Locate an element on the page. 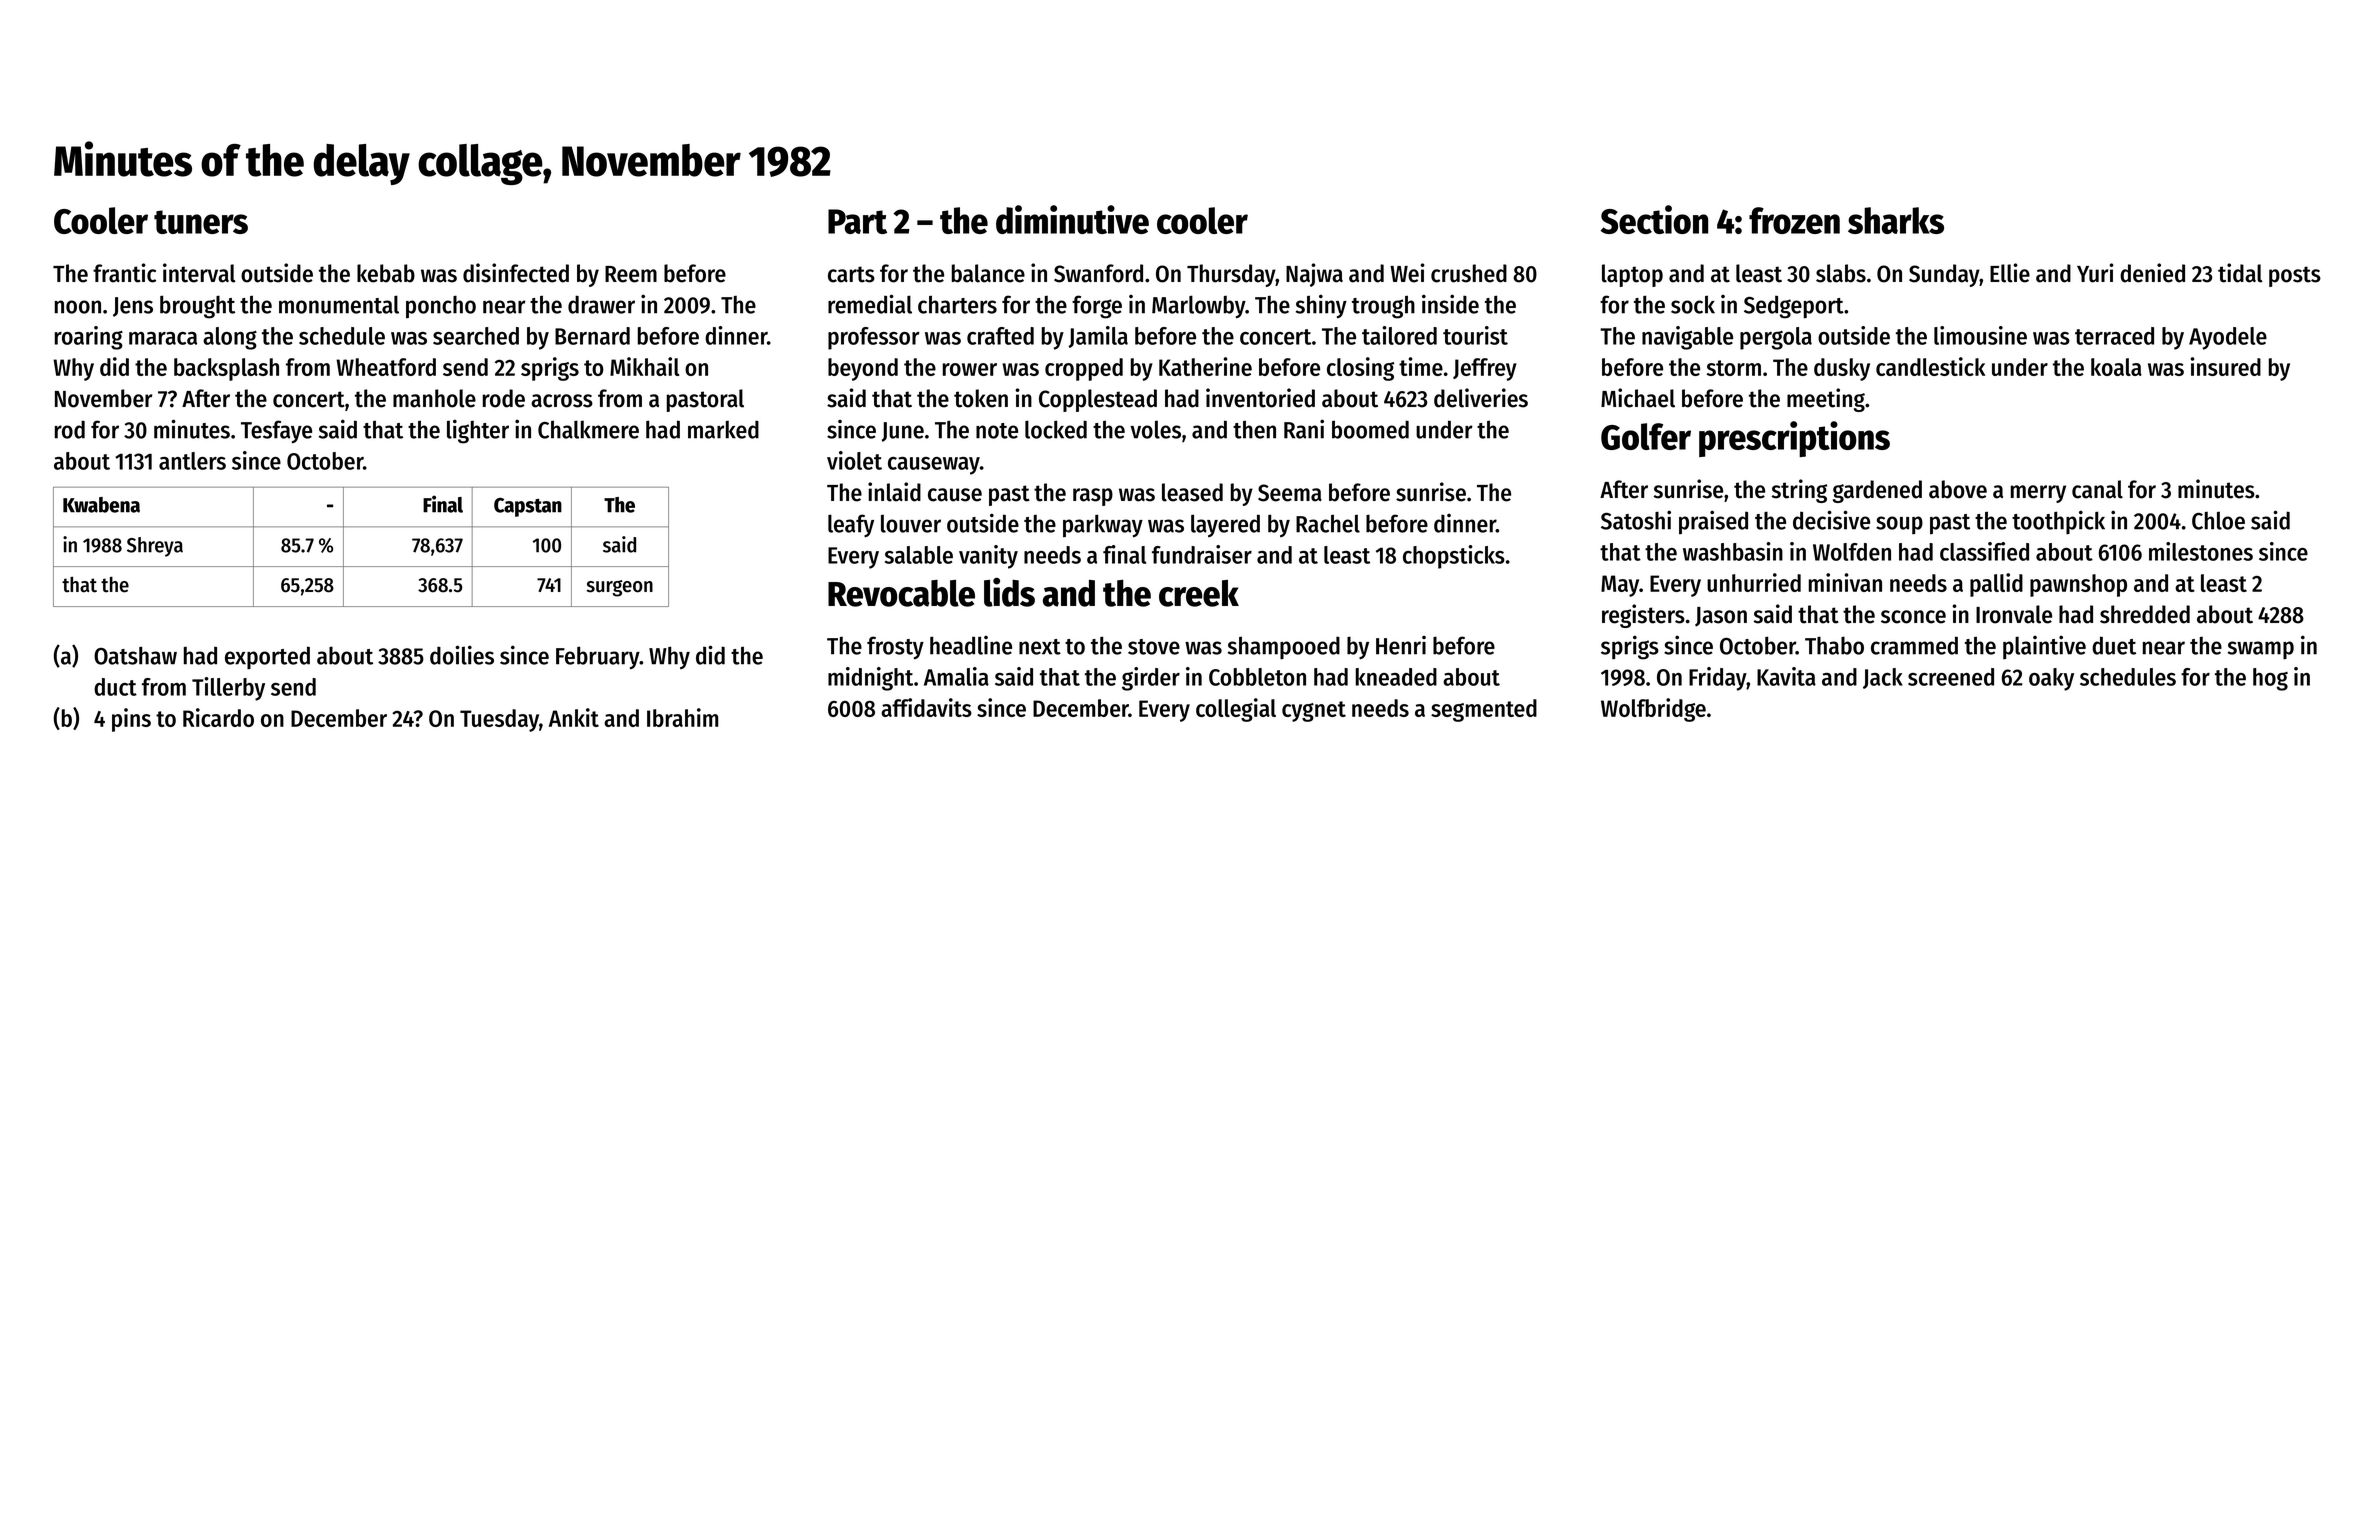 This image has width=2380, height=1540. pawnshop is located at coordinates (2078, 585).
